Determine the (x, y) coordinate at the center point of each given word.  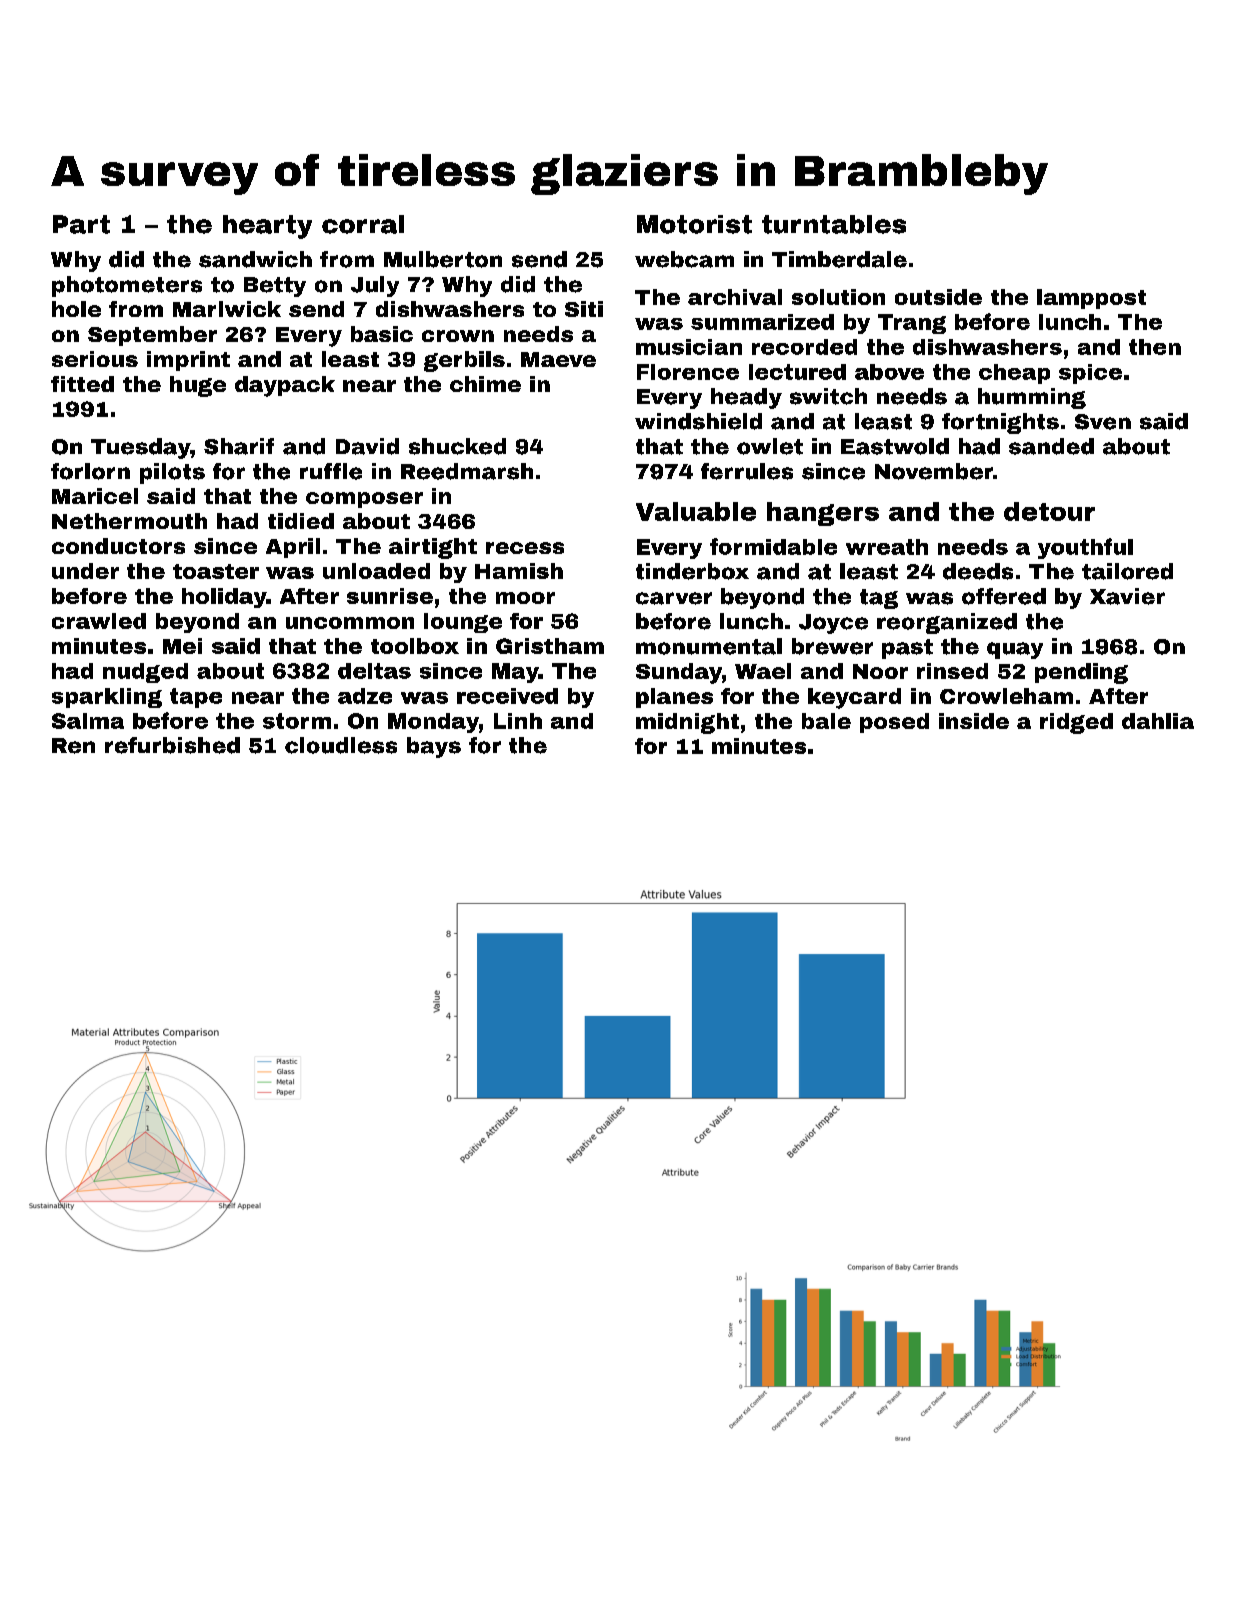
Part (81, 224)
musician (689, 347)
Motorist (694, 224)
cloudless (341, 745)
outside (938, 297)
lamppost (1091, 299)
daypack (285, 386)
